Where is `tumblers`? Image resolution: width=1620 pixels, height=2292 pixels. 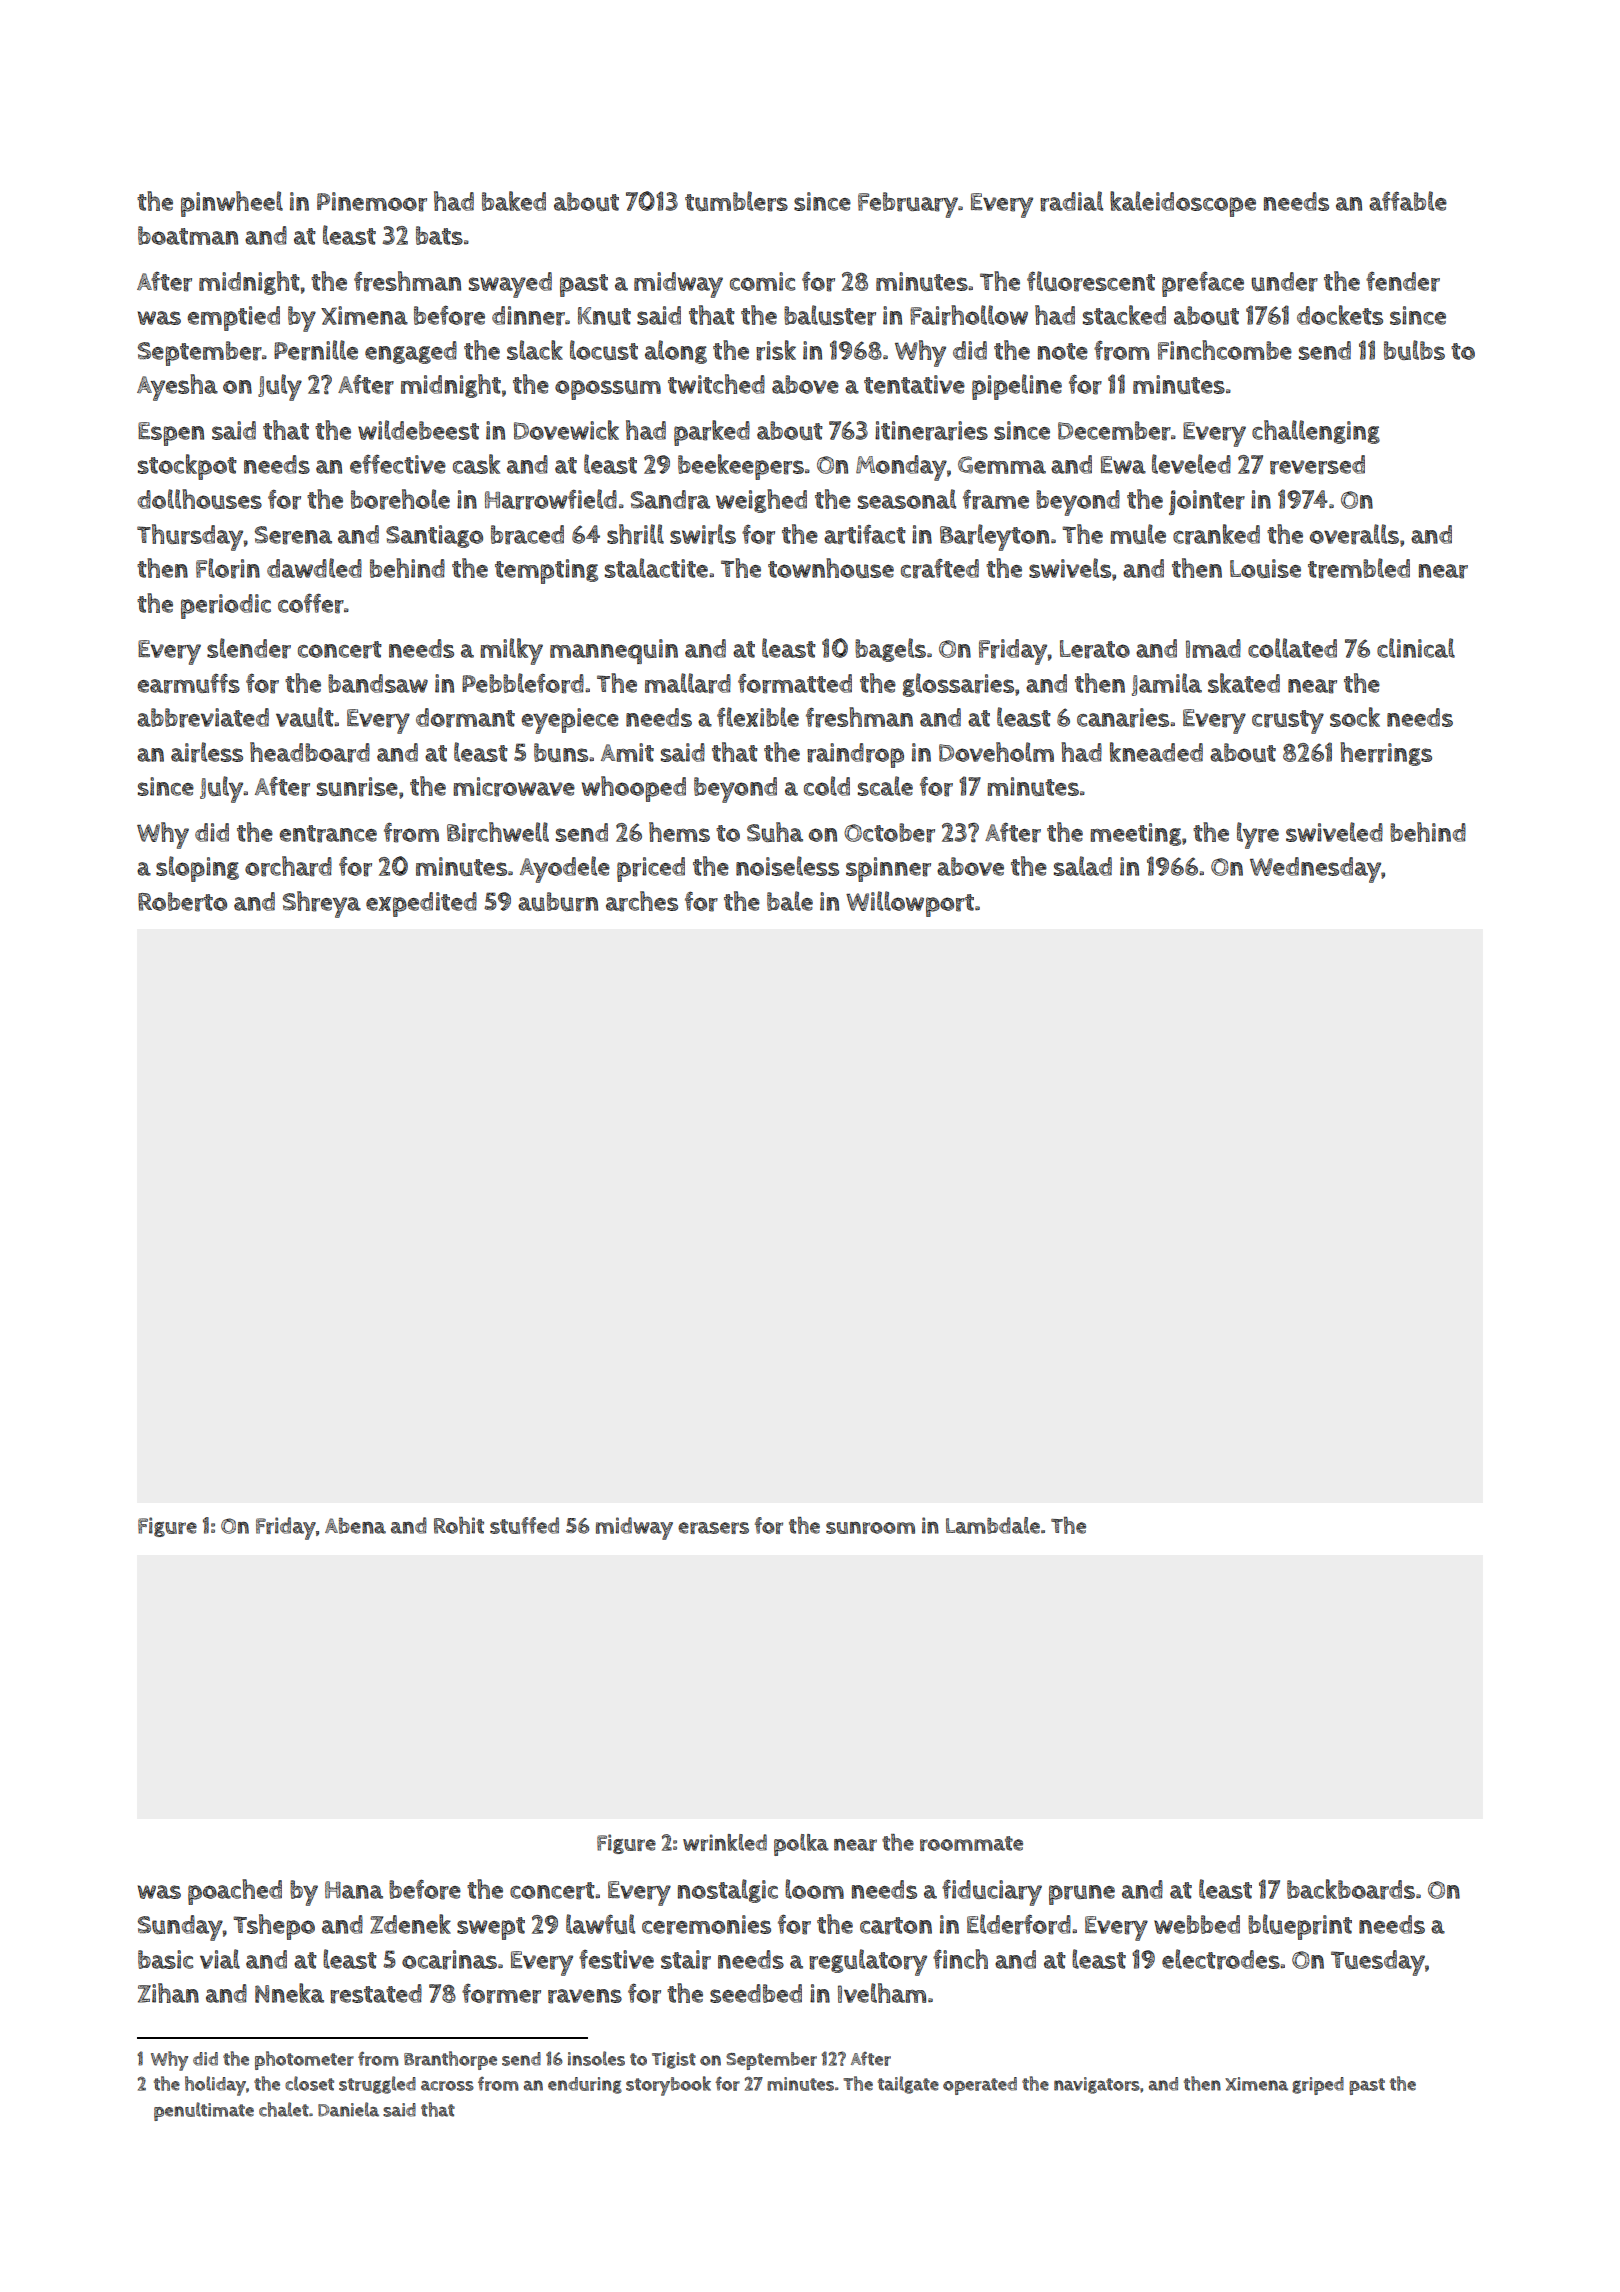 tumblers is located at coordinates (736, 201).
